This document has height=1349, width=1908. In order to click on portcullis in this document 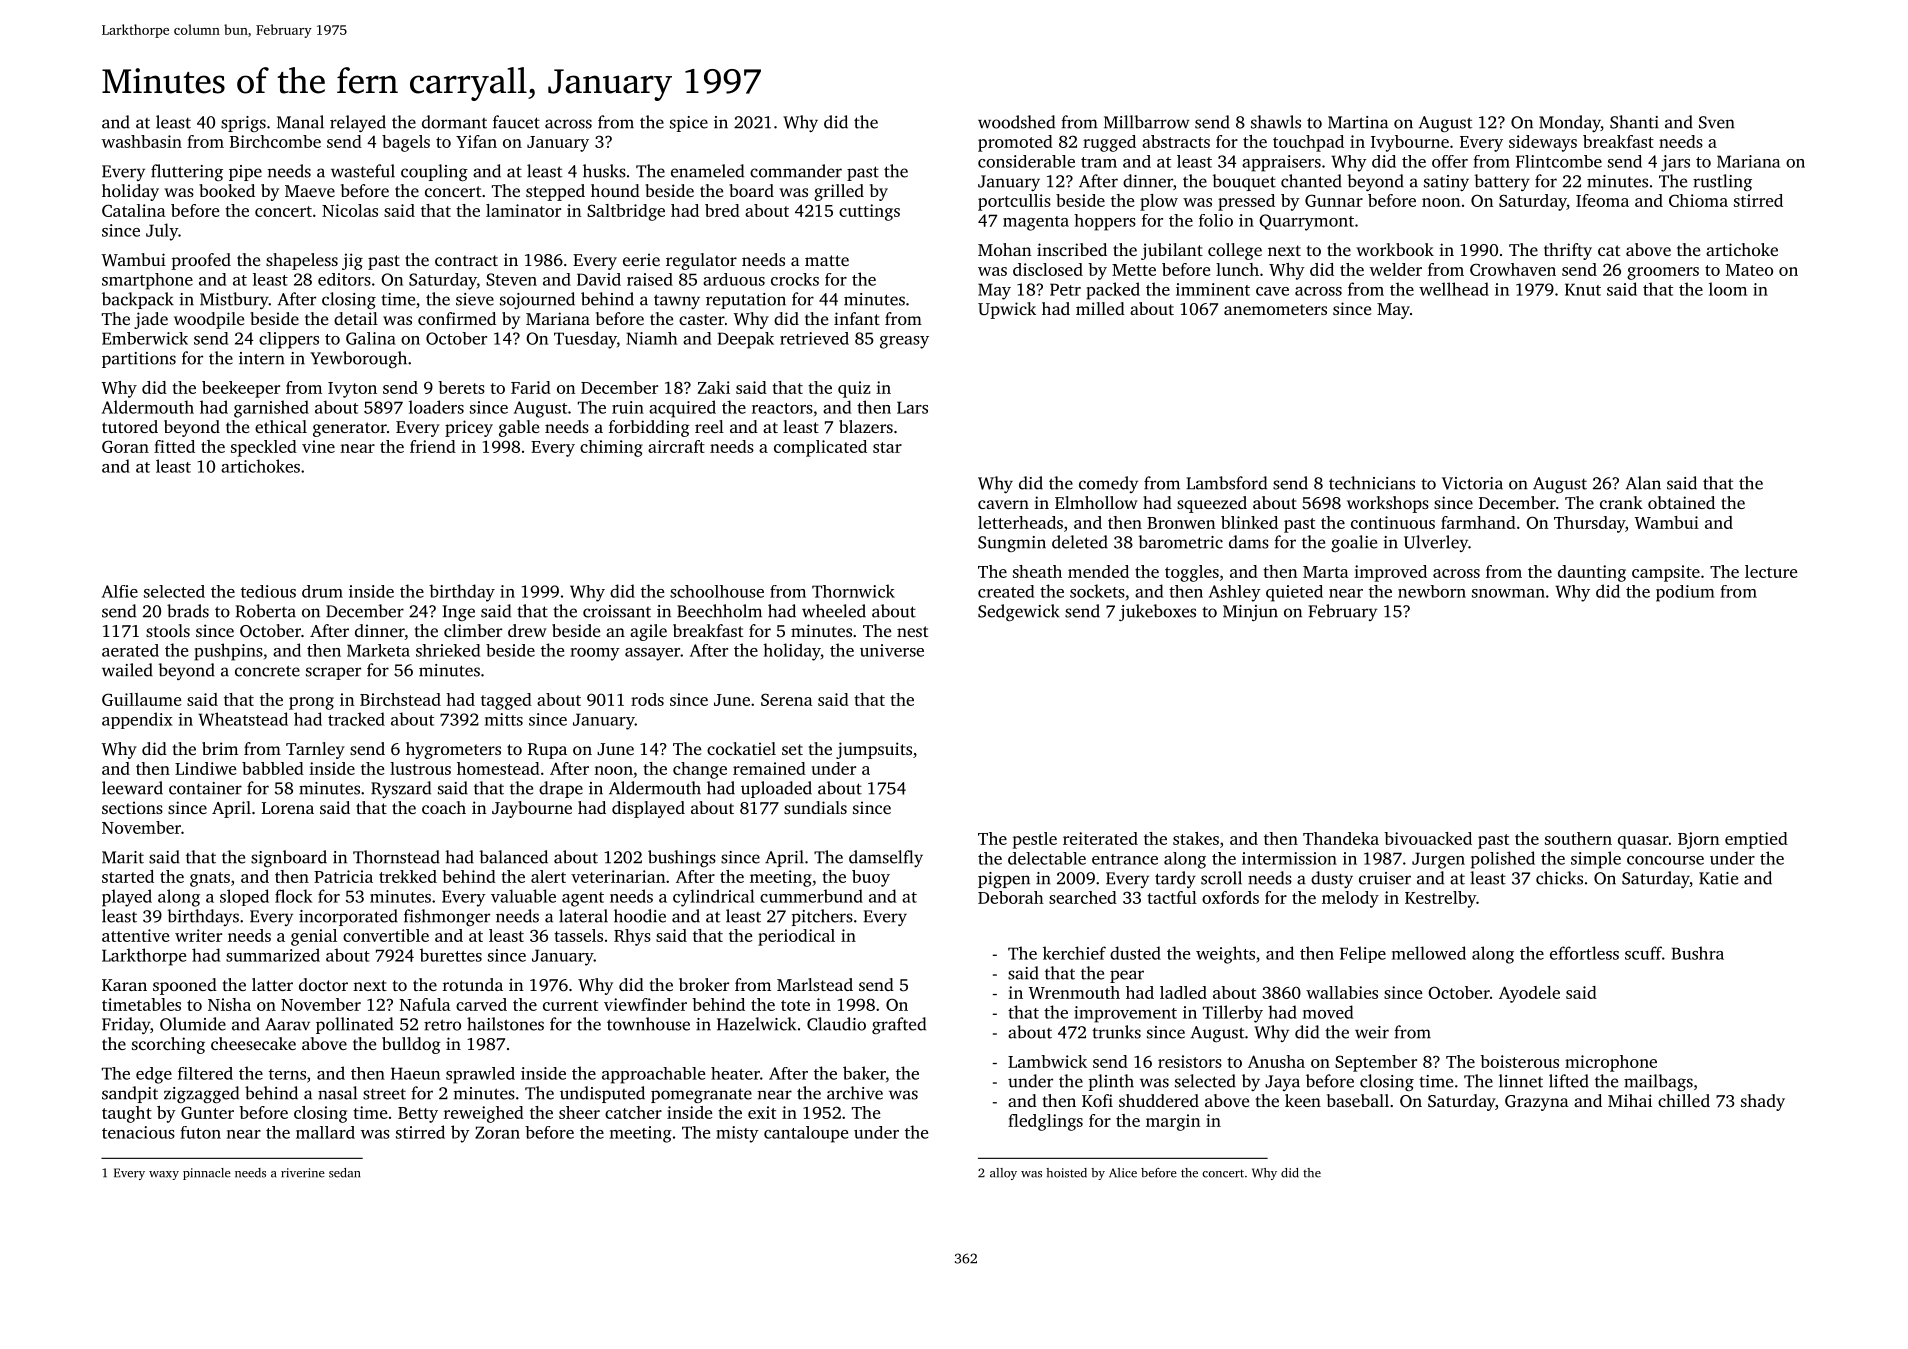, I will do `click(1014, 202)`.
